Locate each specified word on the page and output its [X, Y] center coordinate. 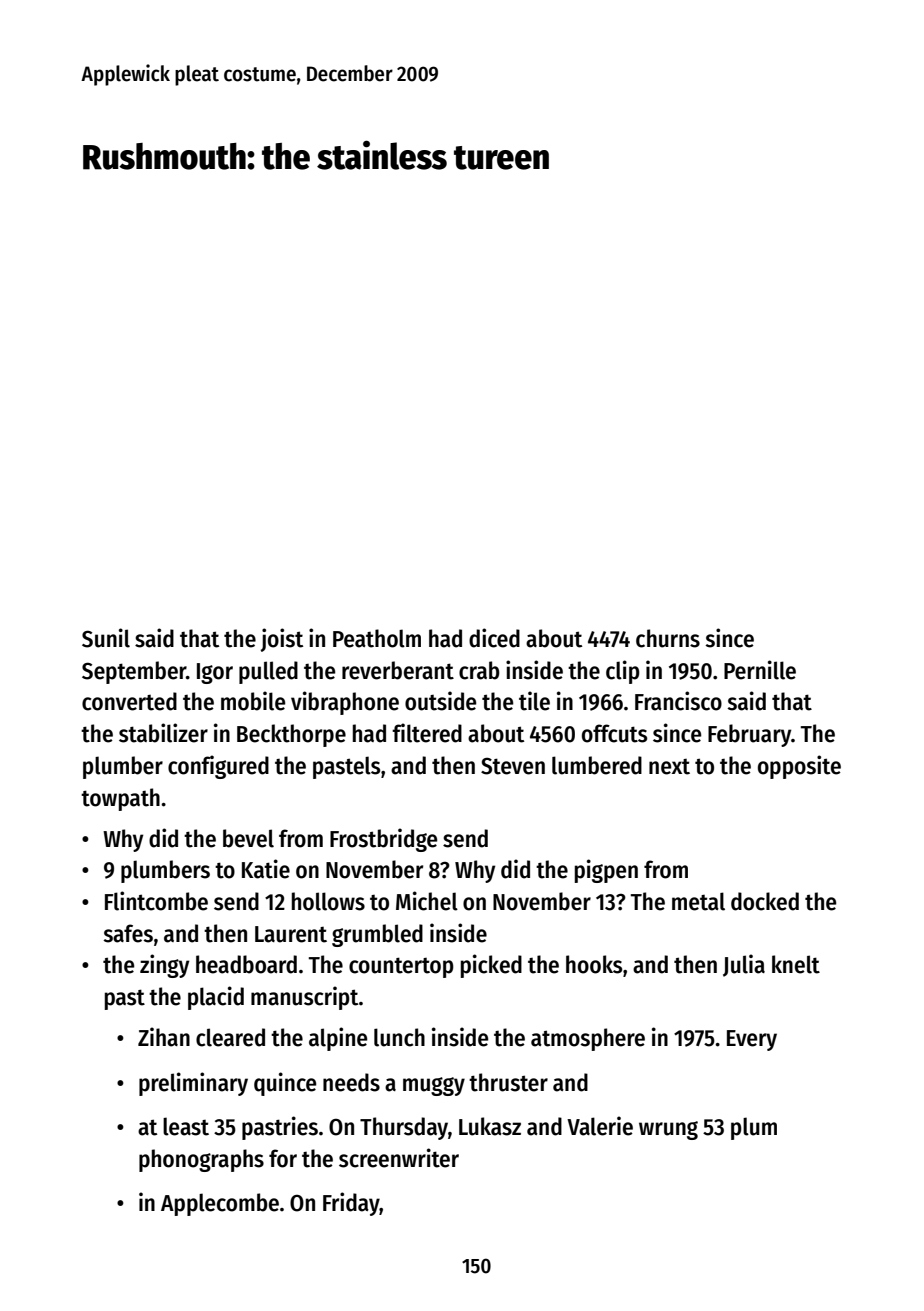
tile [534, 701]
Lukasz [490, 1126]
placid [216, 998]
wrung [668, 1130]
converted [129, 701]
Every [752, 1040]
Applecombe [220, 1204]
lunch [399, 1037]
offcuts [614, 733]
